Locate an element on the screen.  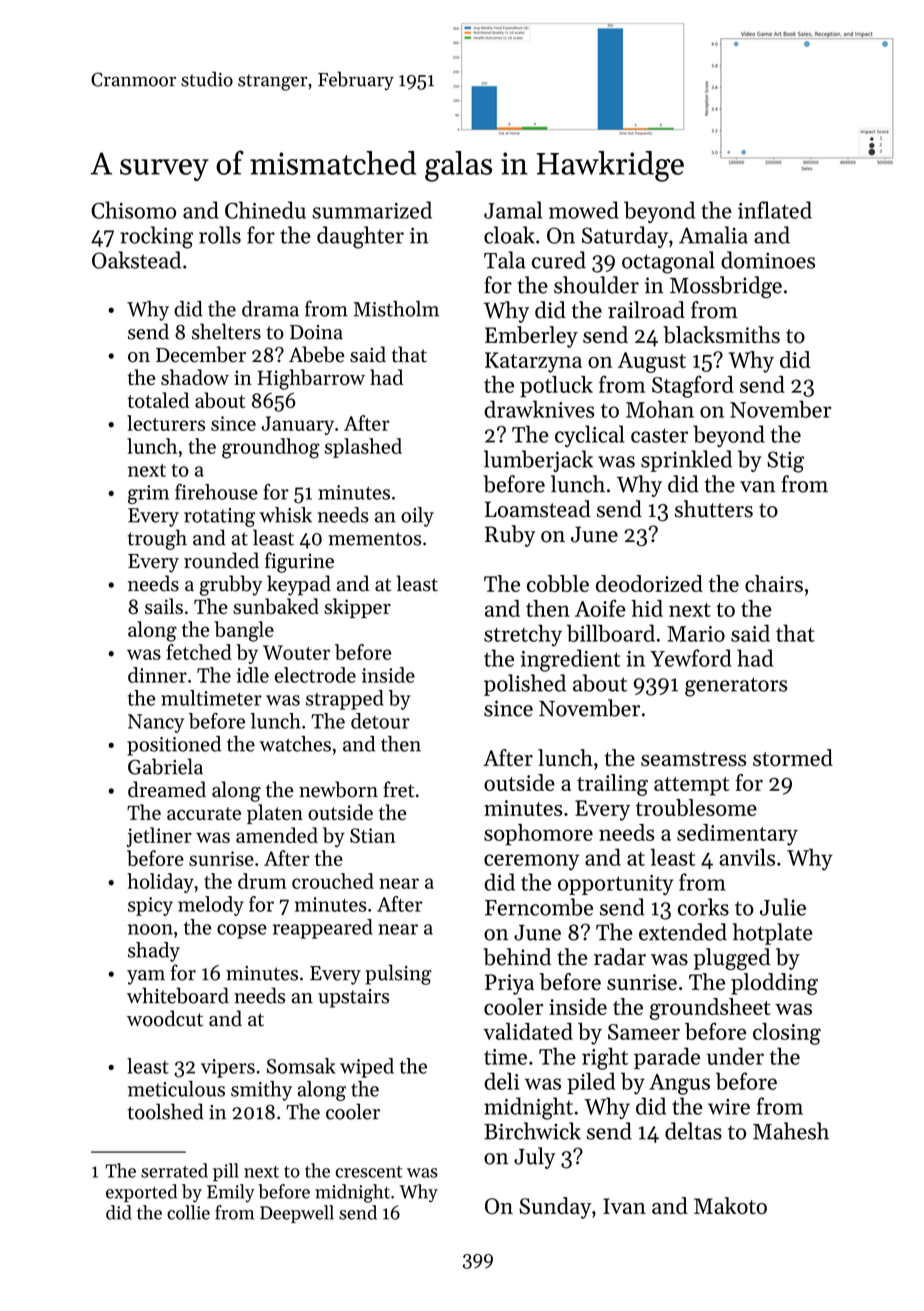
skipper is located at coordinates (357, 608).
